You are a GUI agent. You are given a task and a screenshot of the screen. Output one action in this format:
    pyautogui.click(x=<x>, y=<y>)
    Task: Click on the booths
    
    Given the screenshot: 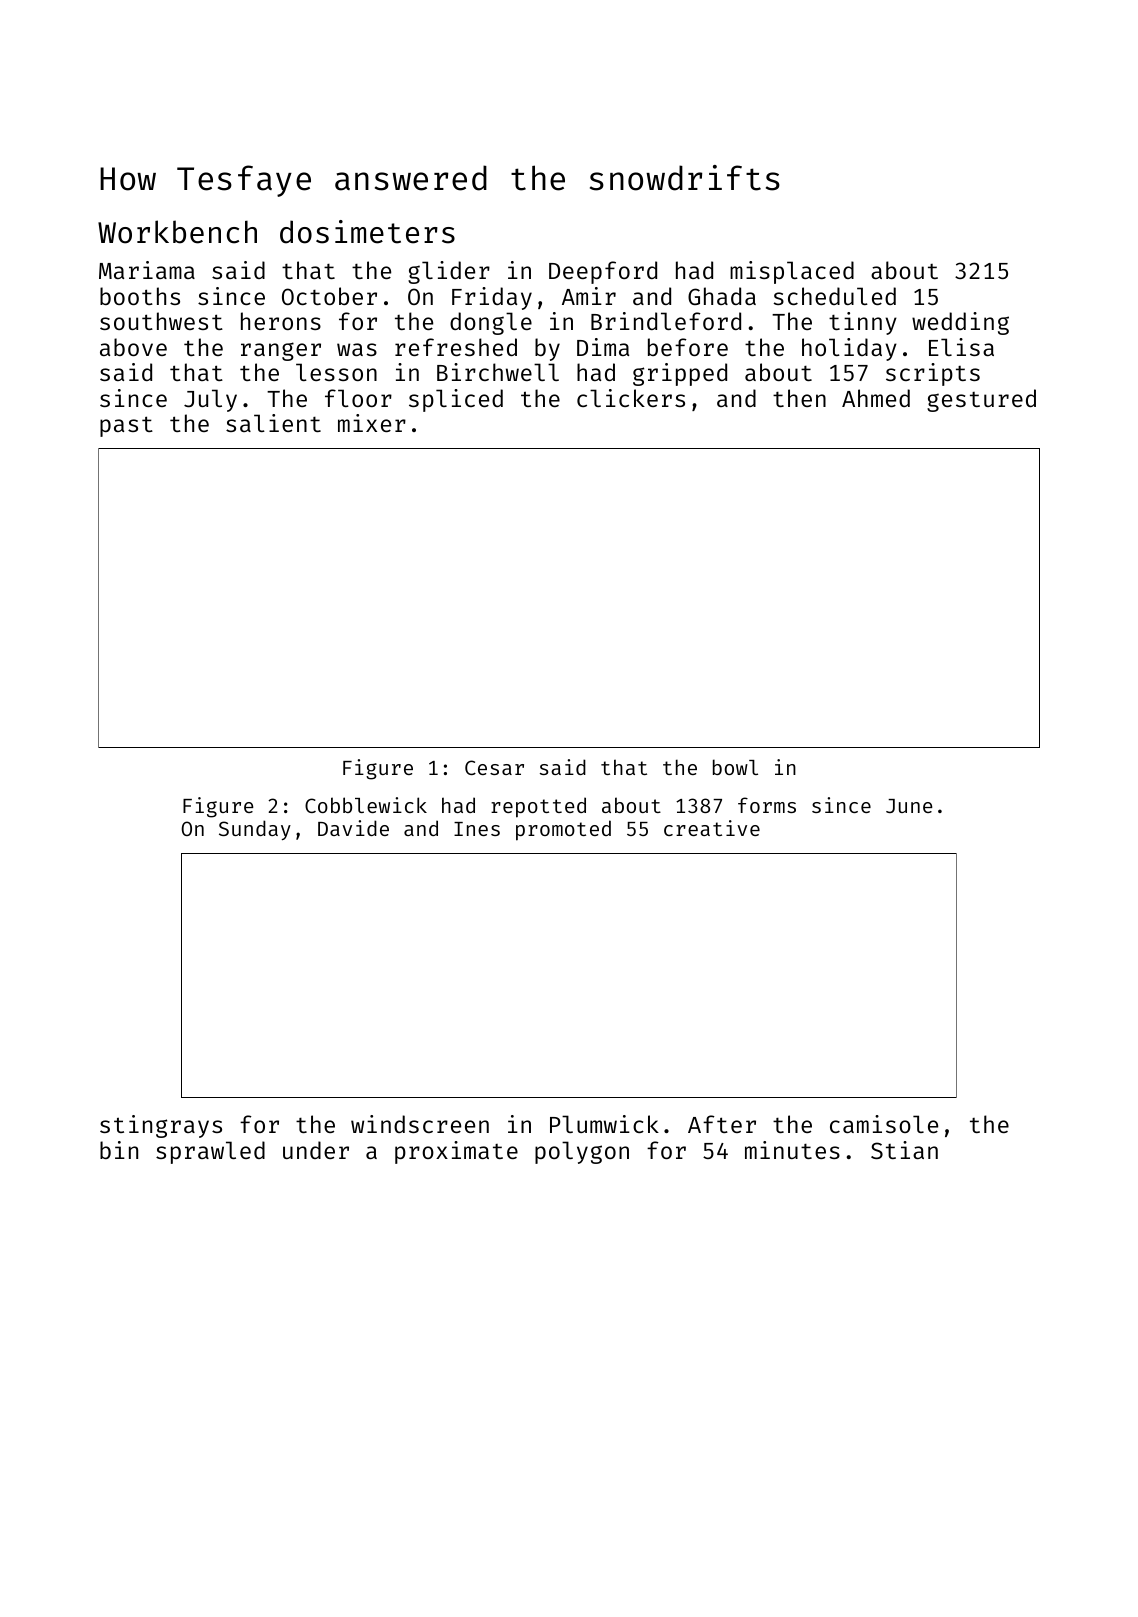 What is the action you would take?
    pyautogui.click(x=140, y=296)
